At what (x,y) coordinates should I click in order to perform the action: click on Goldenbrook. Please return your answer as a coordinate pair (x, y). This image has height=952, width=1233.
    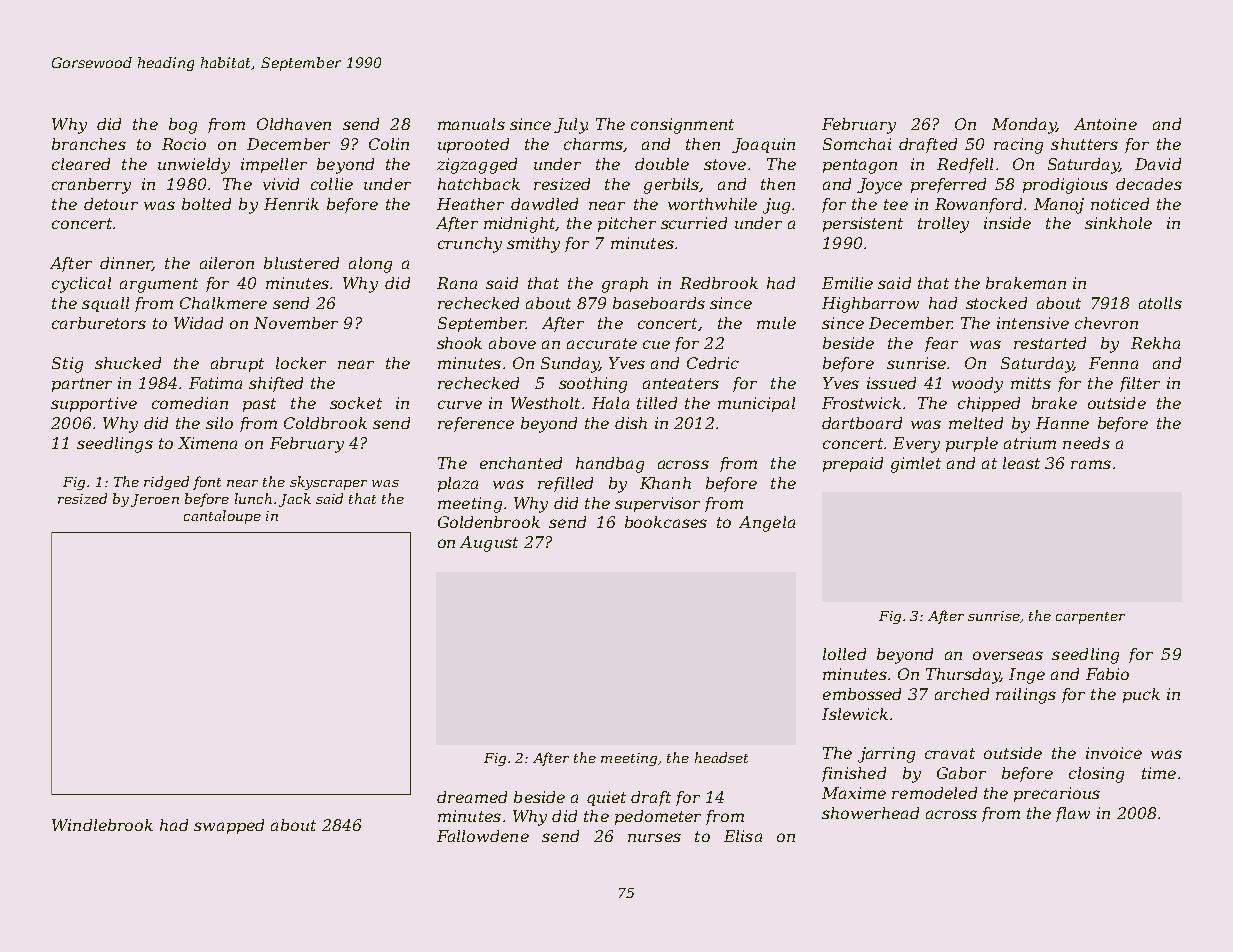
    Looking at the image, I should click on (489, 522).
